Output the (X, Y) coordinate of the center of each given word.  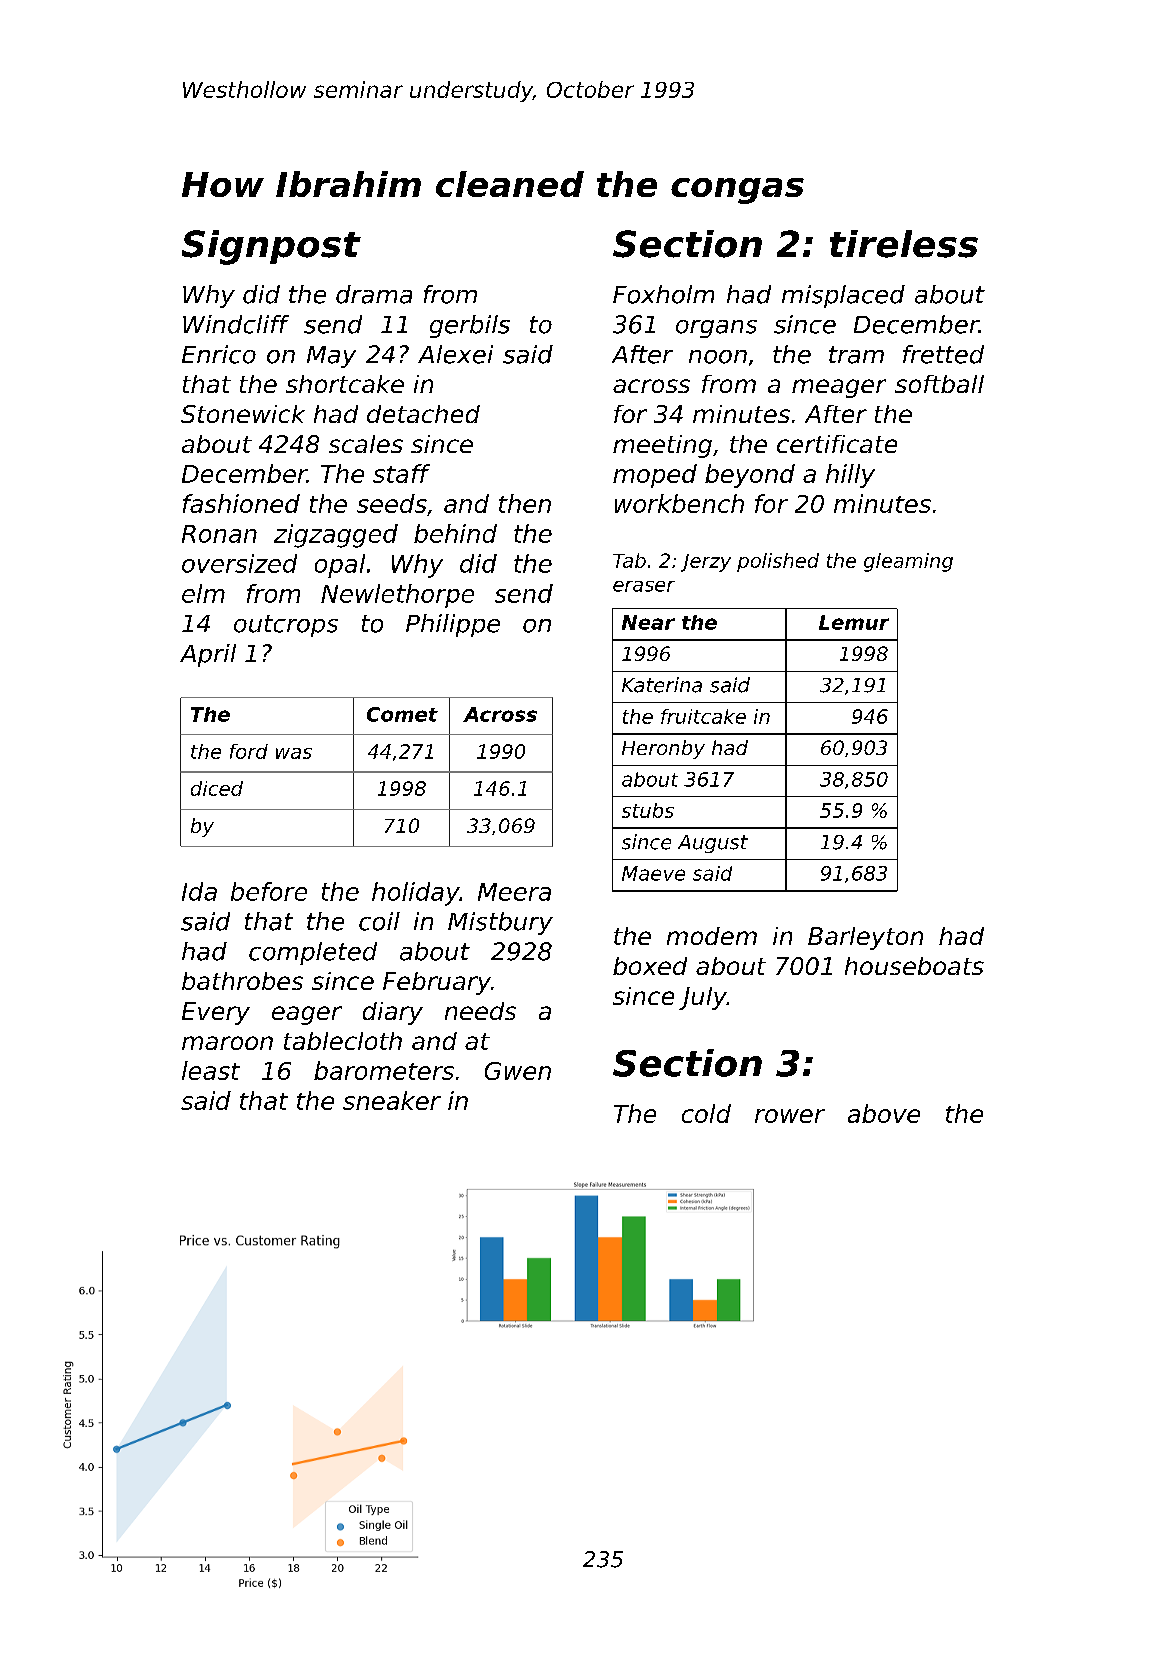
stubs (648, 810)
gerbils (470, 326)
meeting (662, 446)
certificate (837, 444)
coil (379, 921)
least (211, 1070)
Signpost (271, 247)
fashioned (241, 503)
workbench (679, 503)
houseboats (914, 966)
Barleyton (865, 938)
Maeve (653, 873)
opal (340, 566)
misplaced (843, 296)
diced (217, 788)
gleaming (908, 562)
